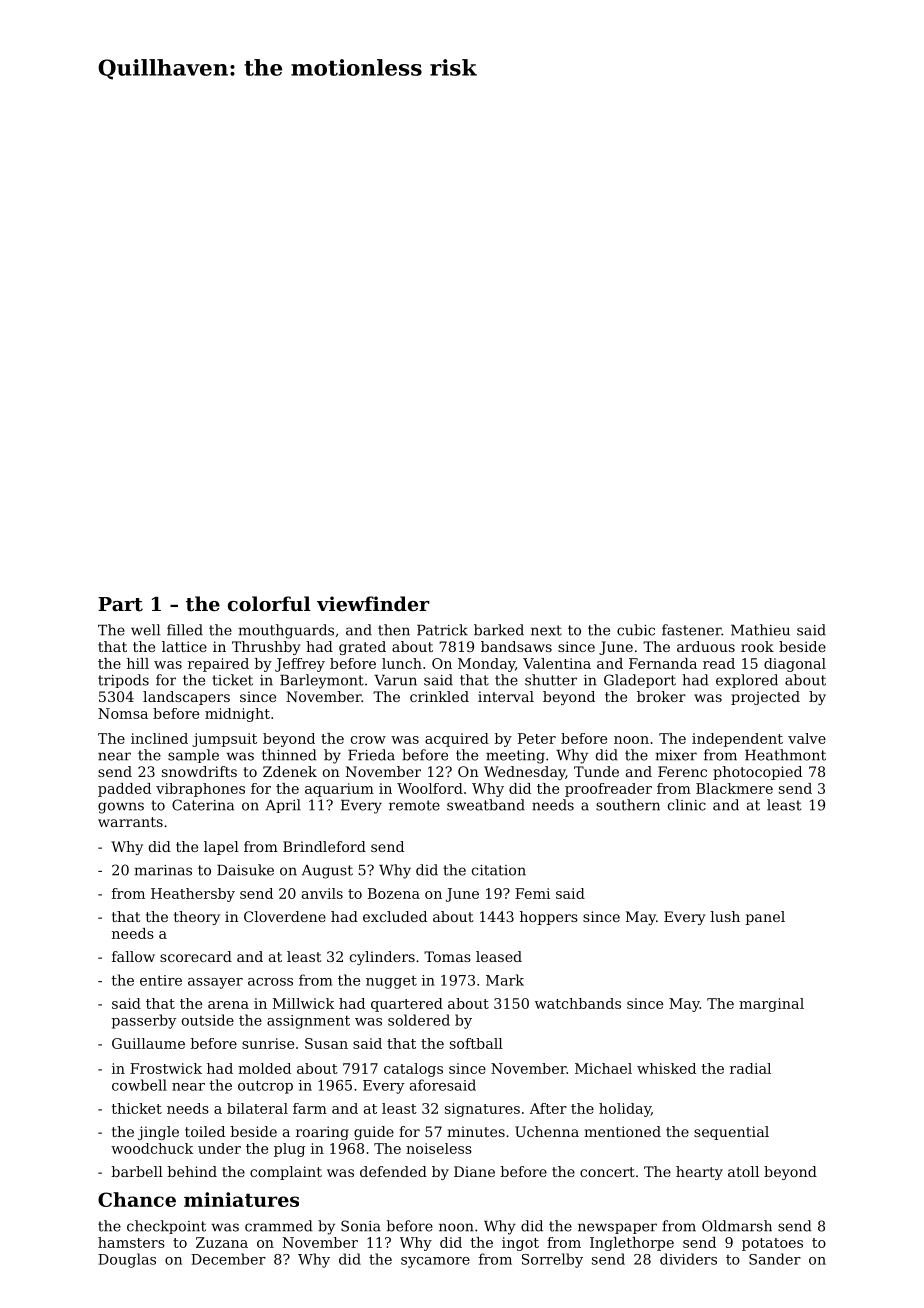 This screenshot has width=924, height=1308. What do you see at coordinates (193, 756) in the screenshot?
I see `sample` at bounding box center [193, 756].
